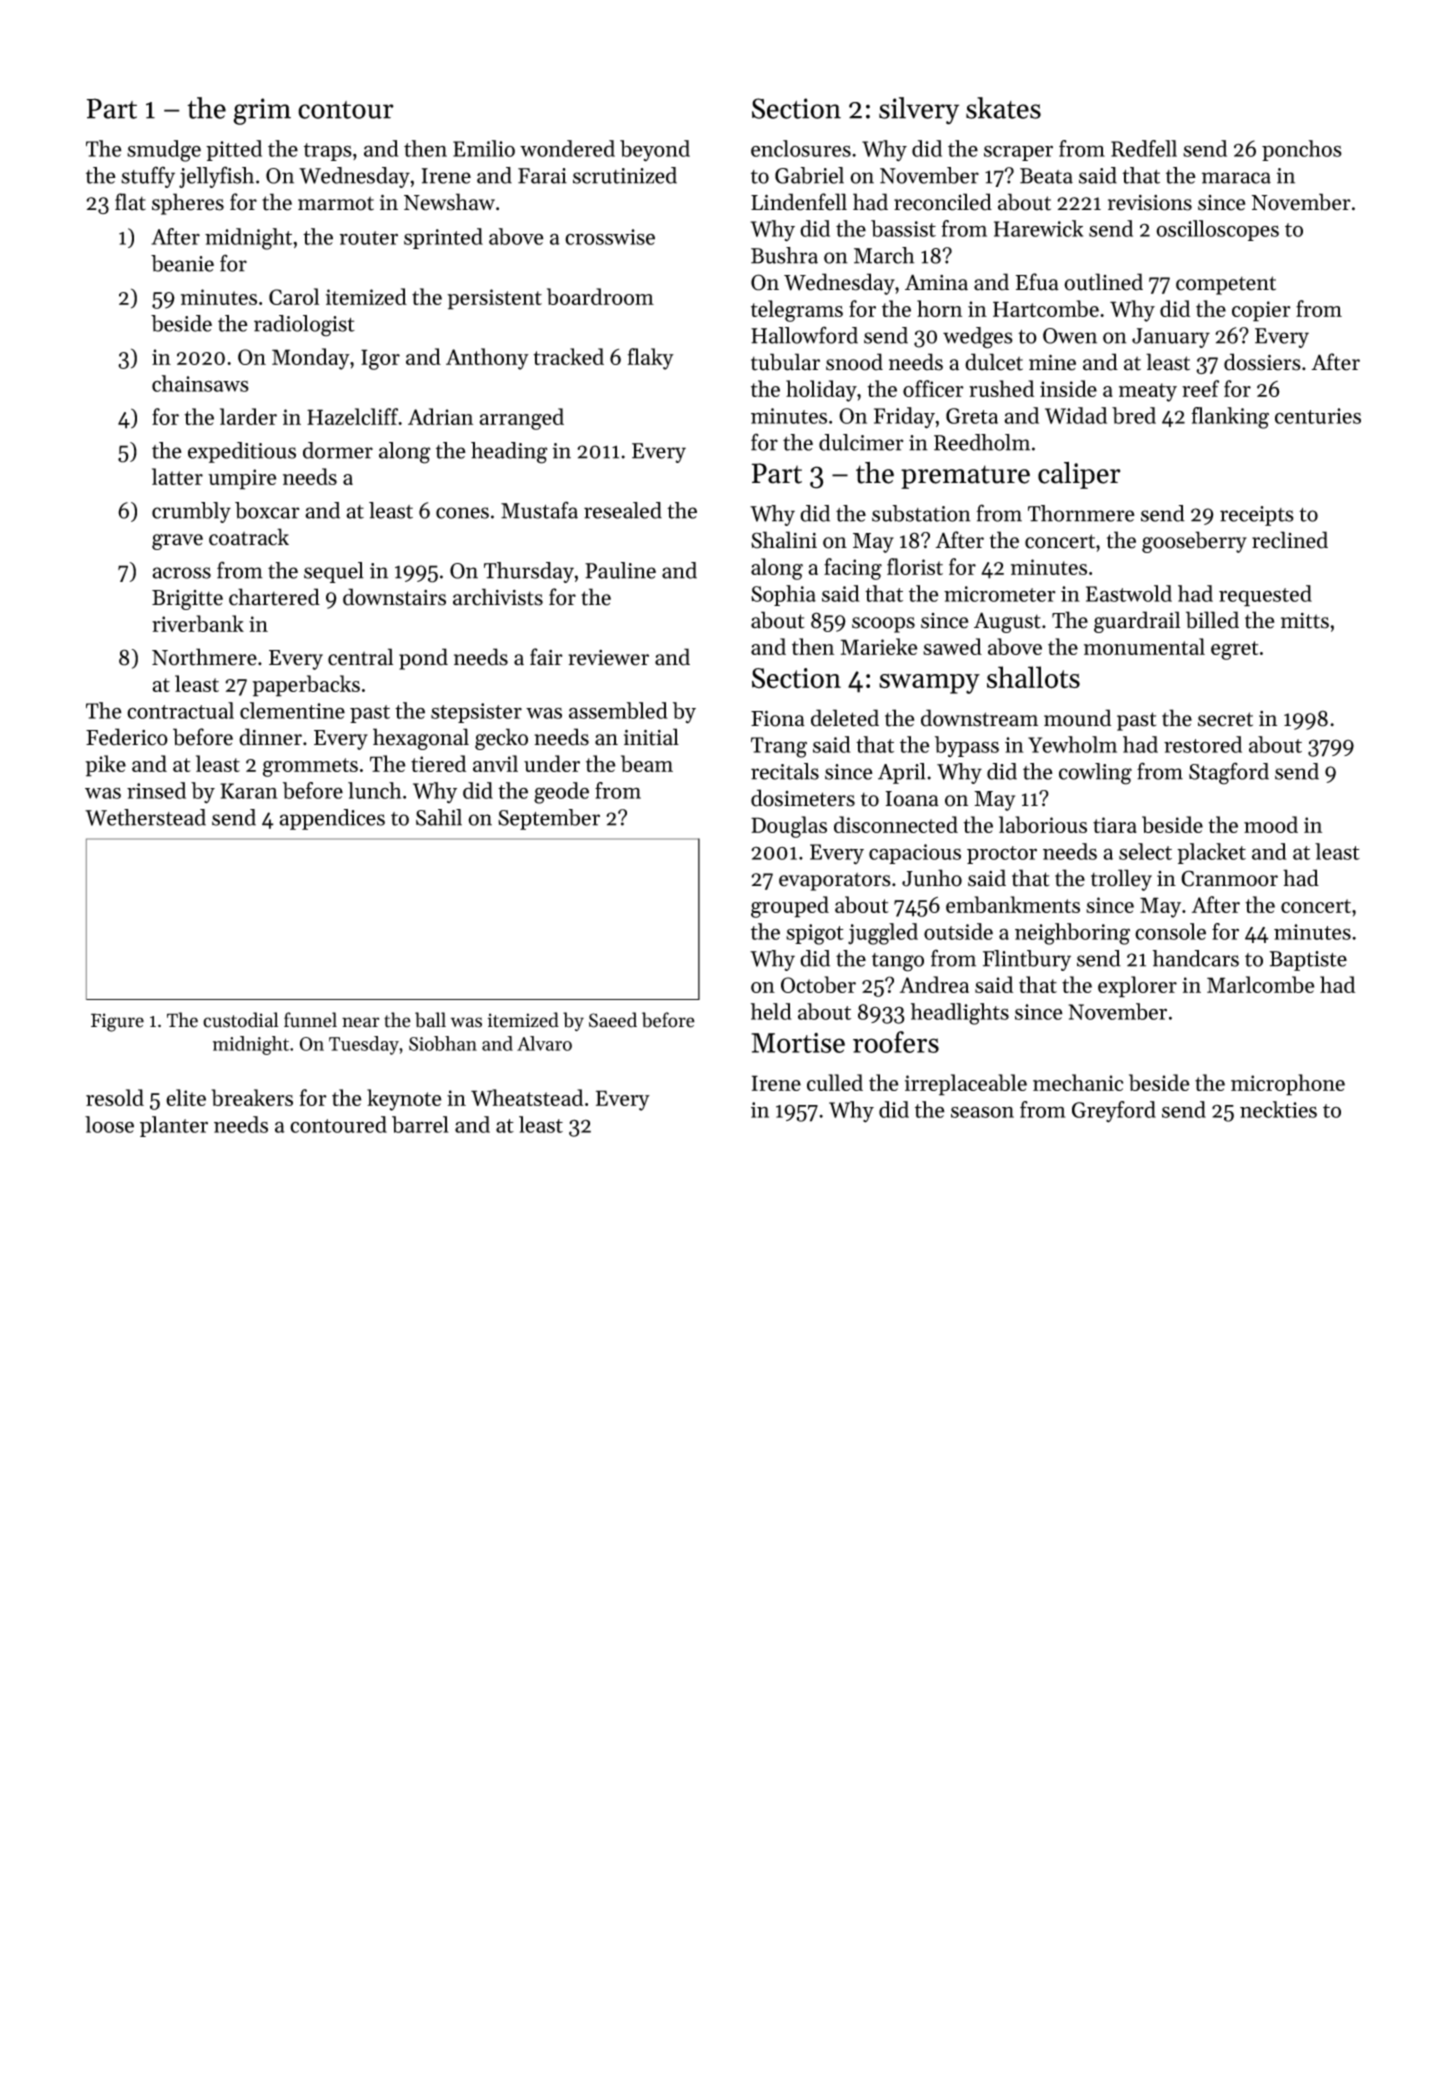 The height and width of the screenshot is (2100, 1450). Describe the element at coordinates (1077, 718) in the screenshot. I see `mound` at that location.
